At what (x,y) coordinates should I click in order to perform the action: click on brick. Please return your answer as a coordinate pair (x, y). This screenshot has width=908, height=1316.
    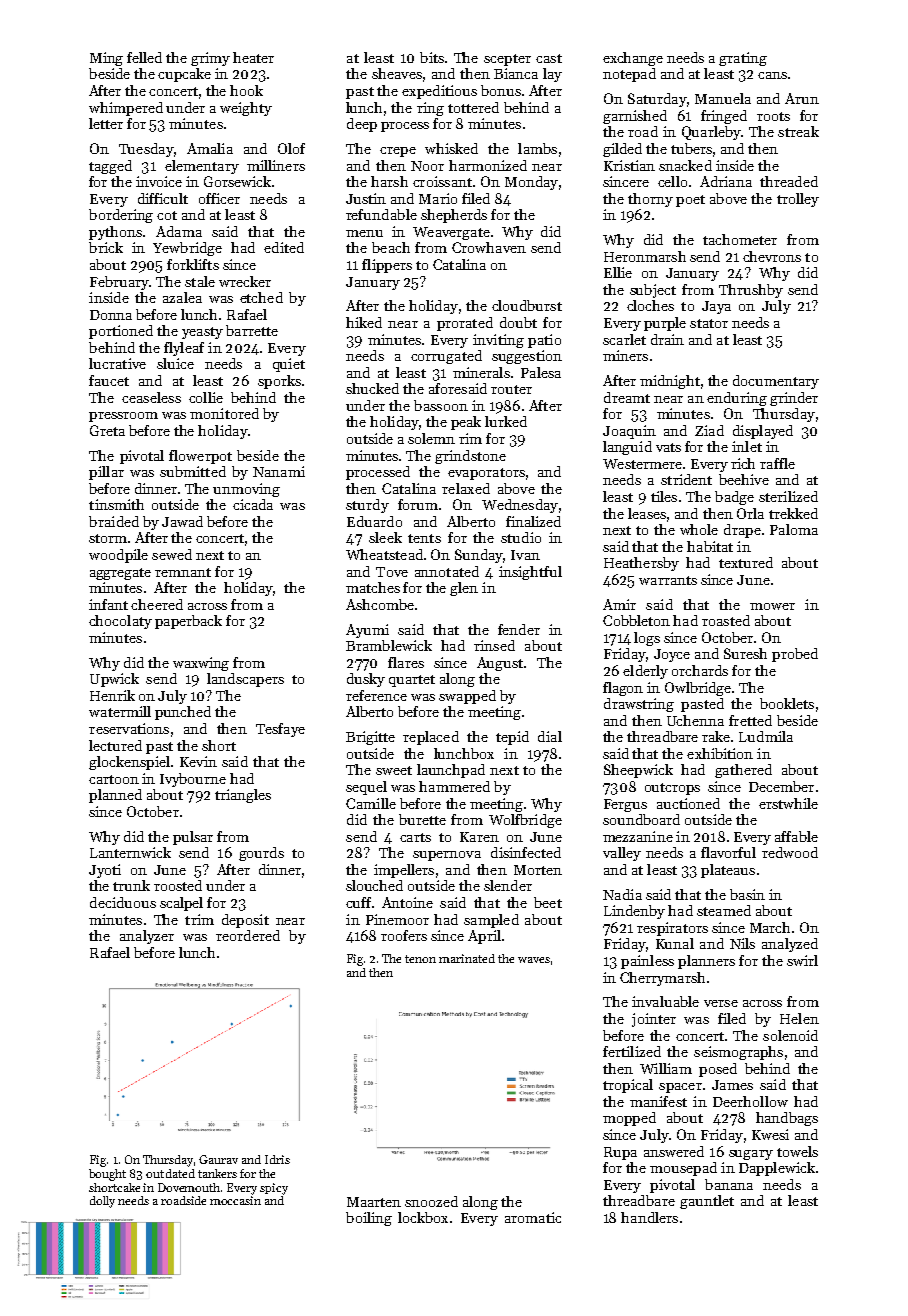
    Looking at the image, I should click on (106, 247).
